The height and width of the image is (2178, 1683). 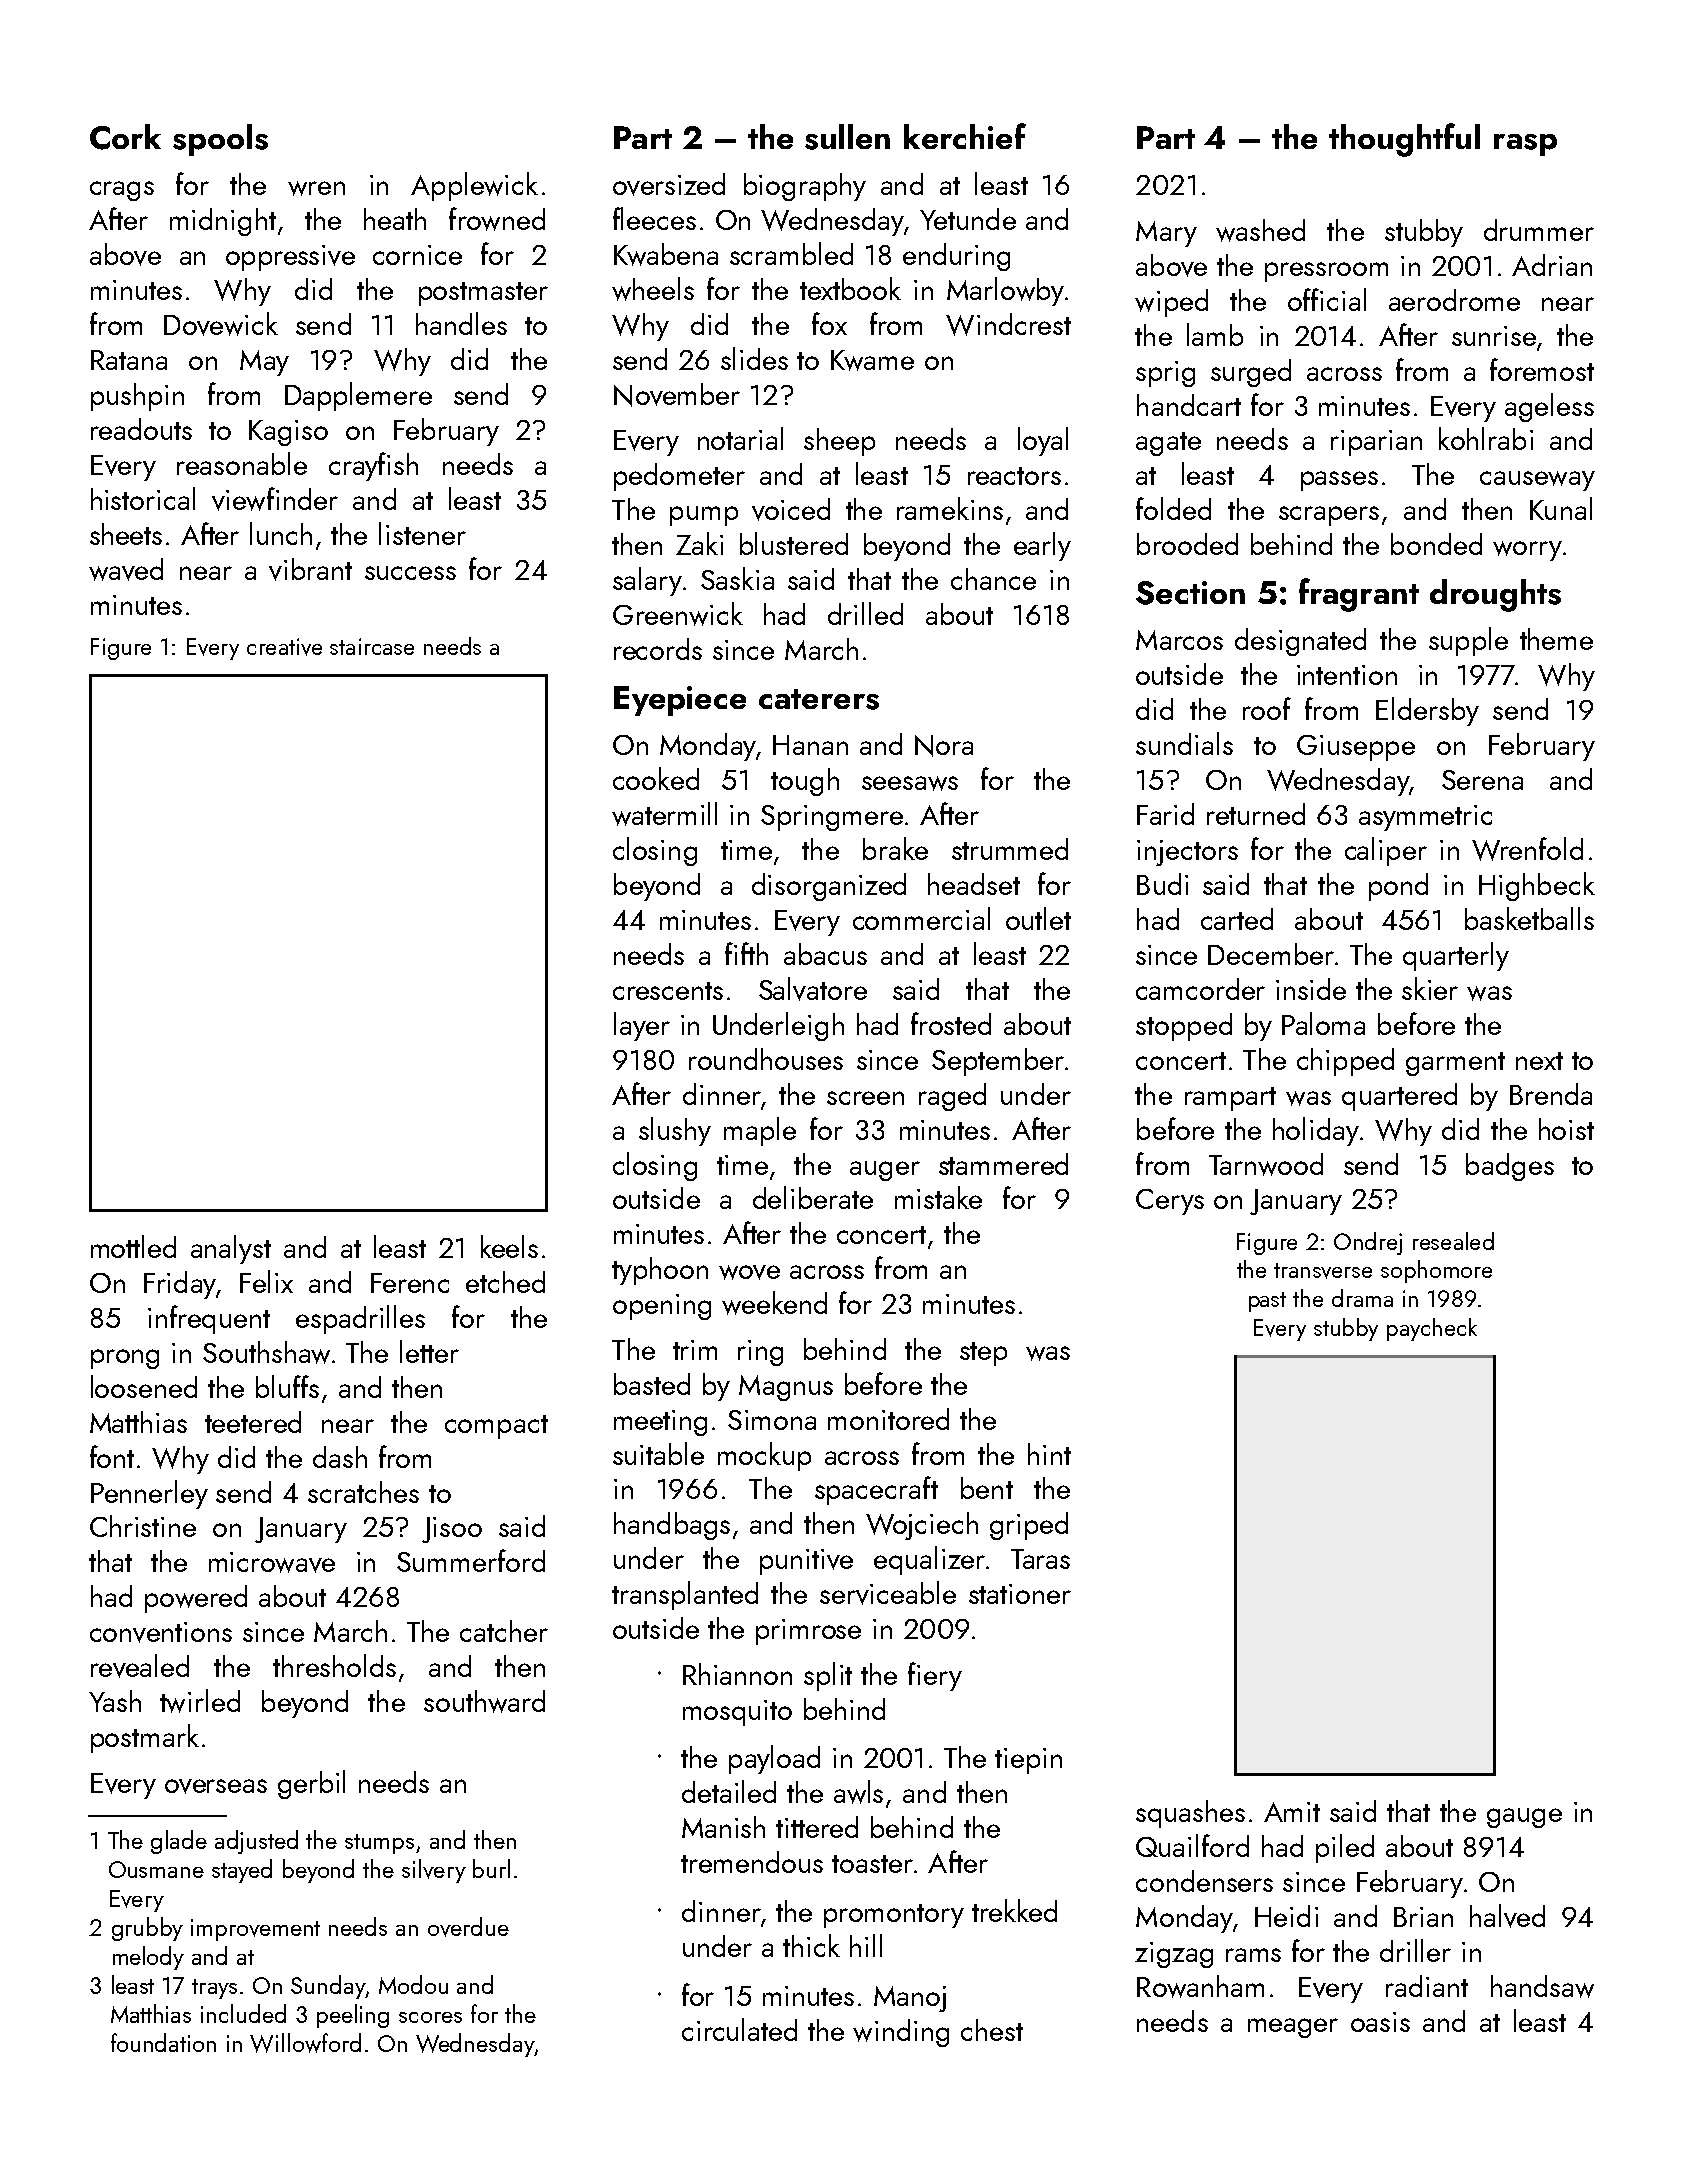 What do you see at coordinates (1267, 1302) in the image?
I see `past` at bounding box center [1267, 1302].
